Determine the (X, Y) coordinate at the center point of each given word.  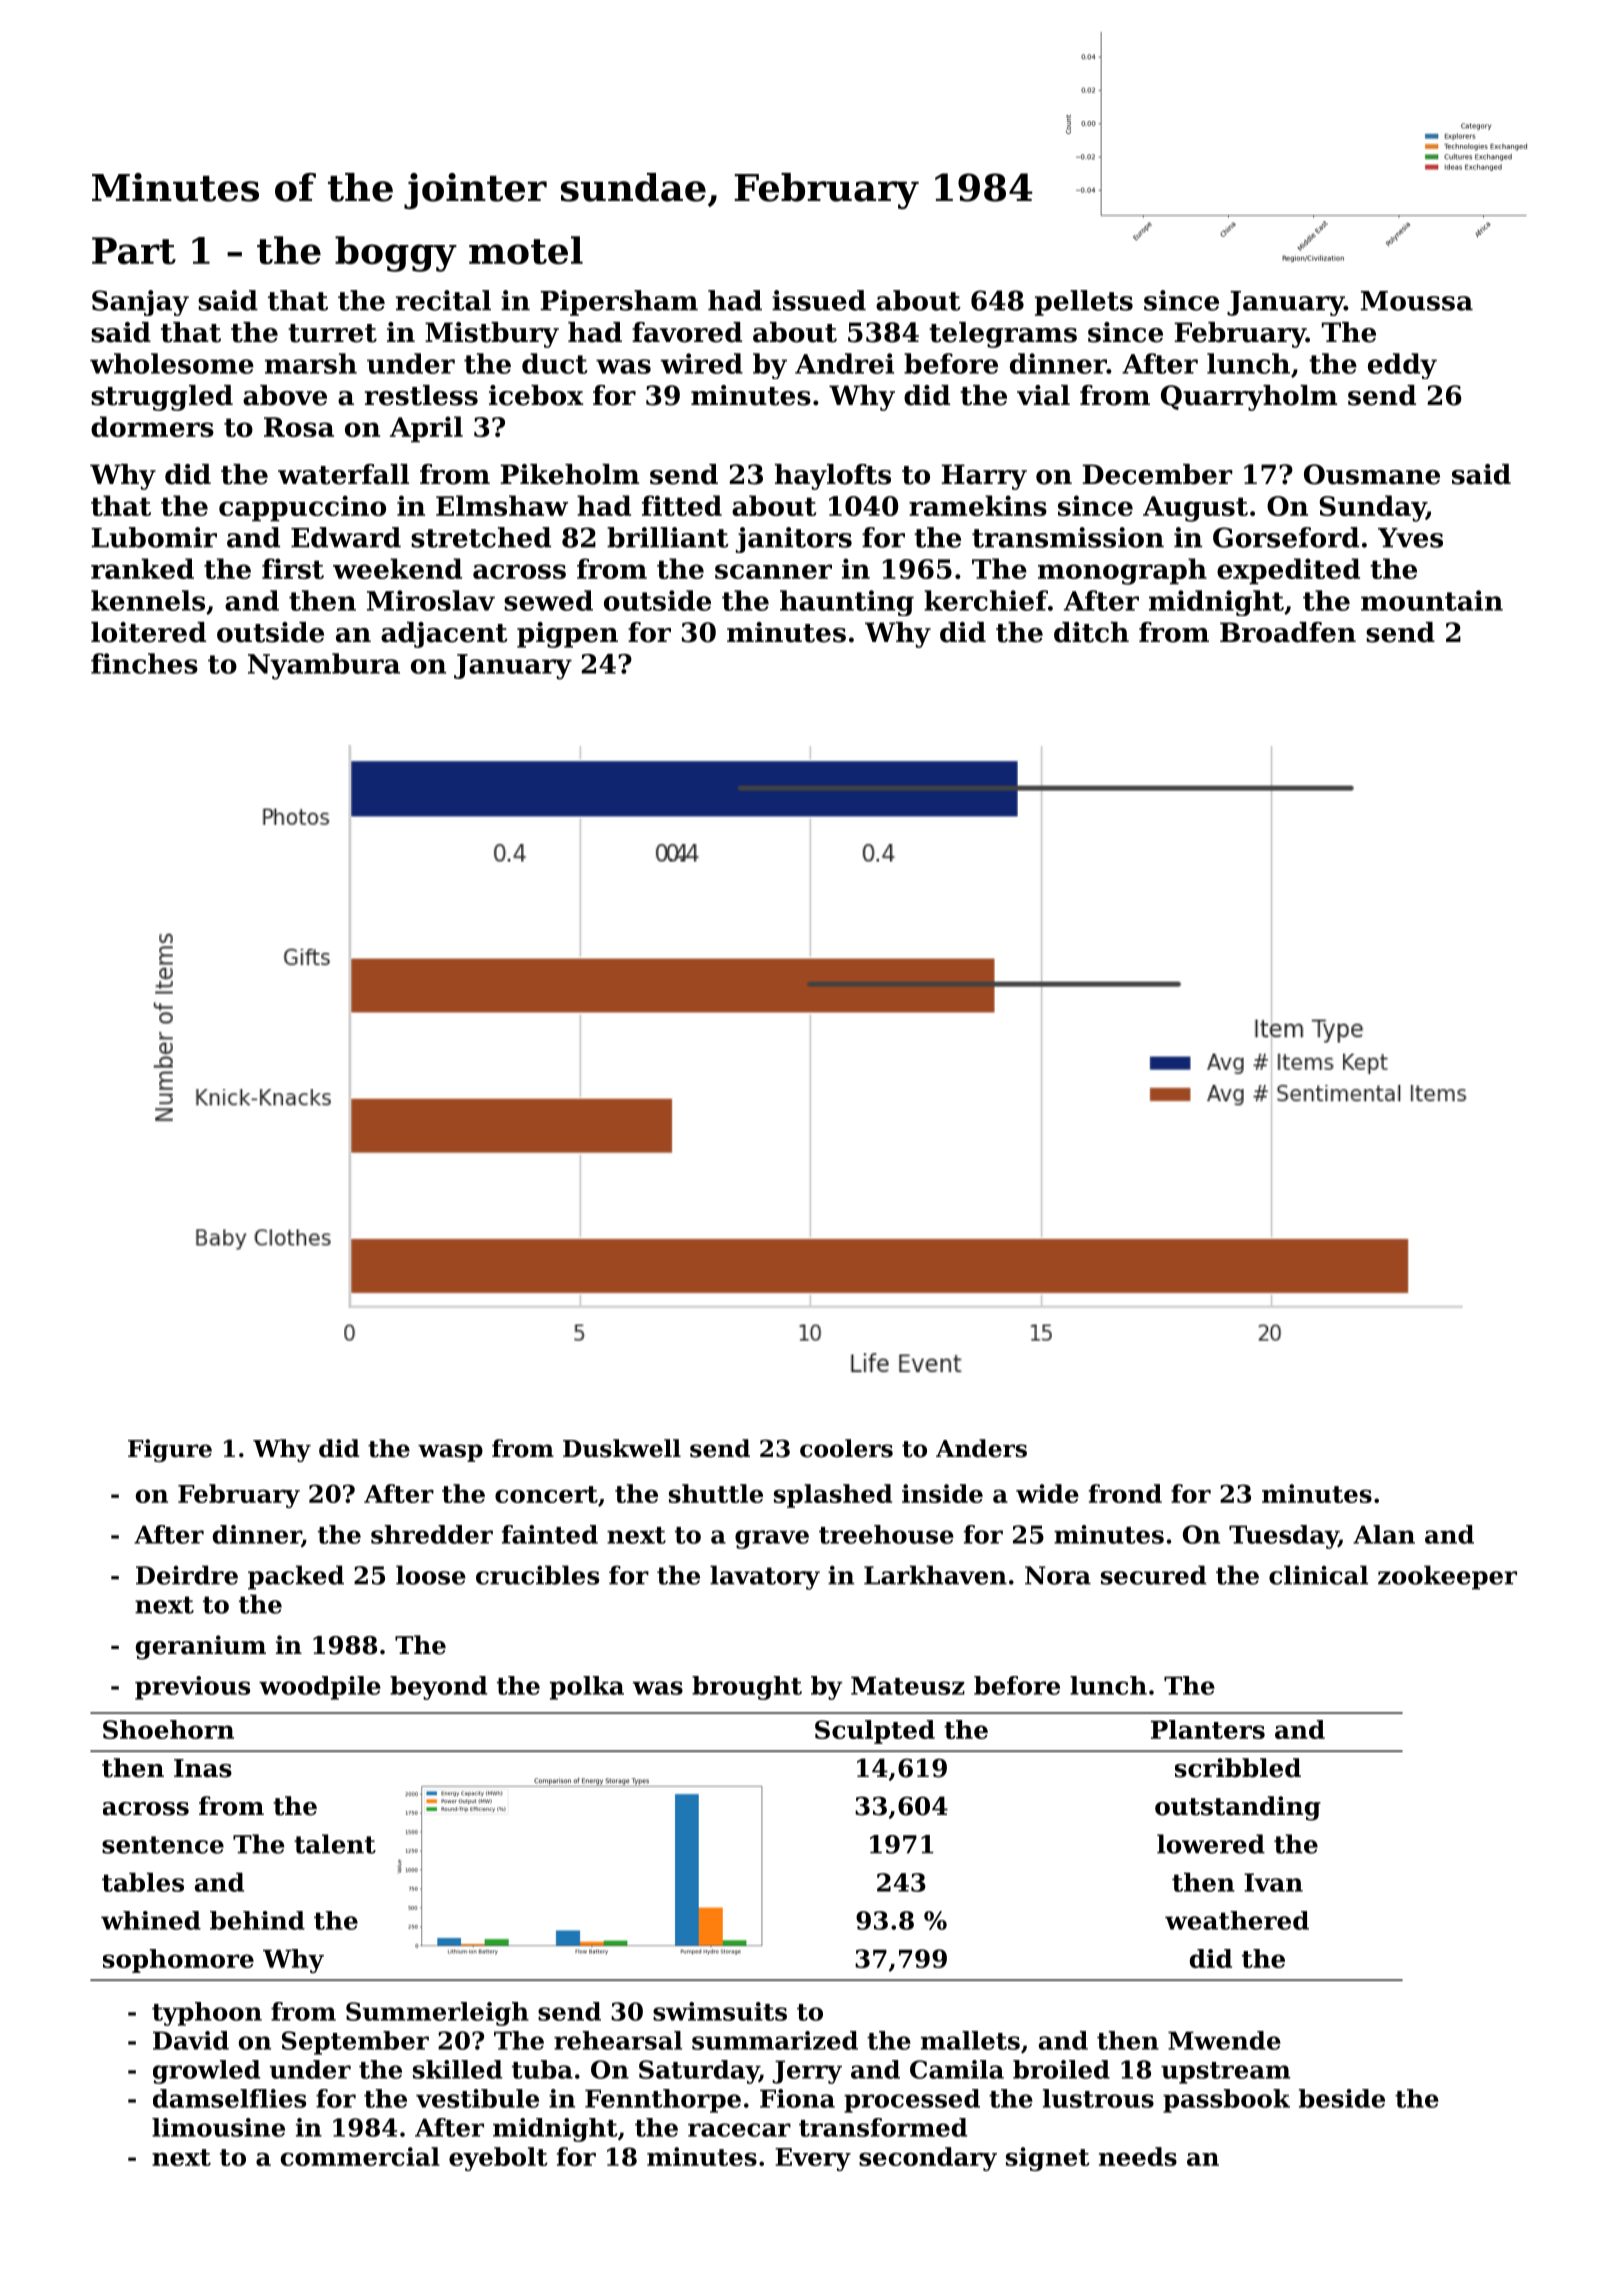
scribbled (1238, 1768)
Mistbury (492, 335)
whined (151, 1920)
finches (144, 663)
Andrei (844, 363)
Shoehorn (168, 1729)
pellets (1084, 303)
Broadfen (1288, 632)
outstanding (1238, 1808)
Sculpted (875, 1732)
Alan (1384, 1534)
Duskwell (622, 1448)
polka (587, 1688)
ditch (1091, 632)
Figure (170, 1450)
